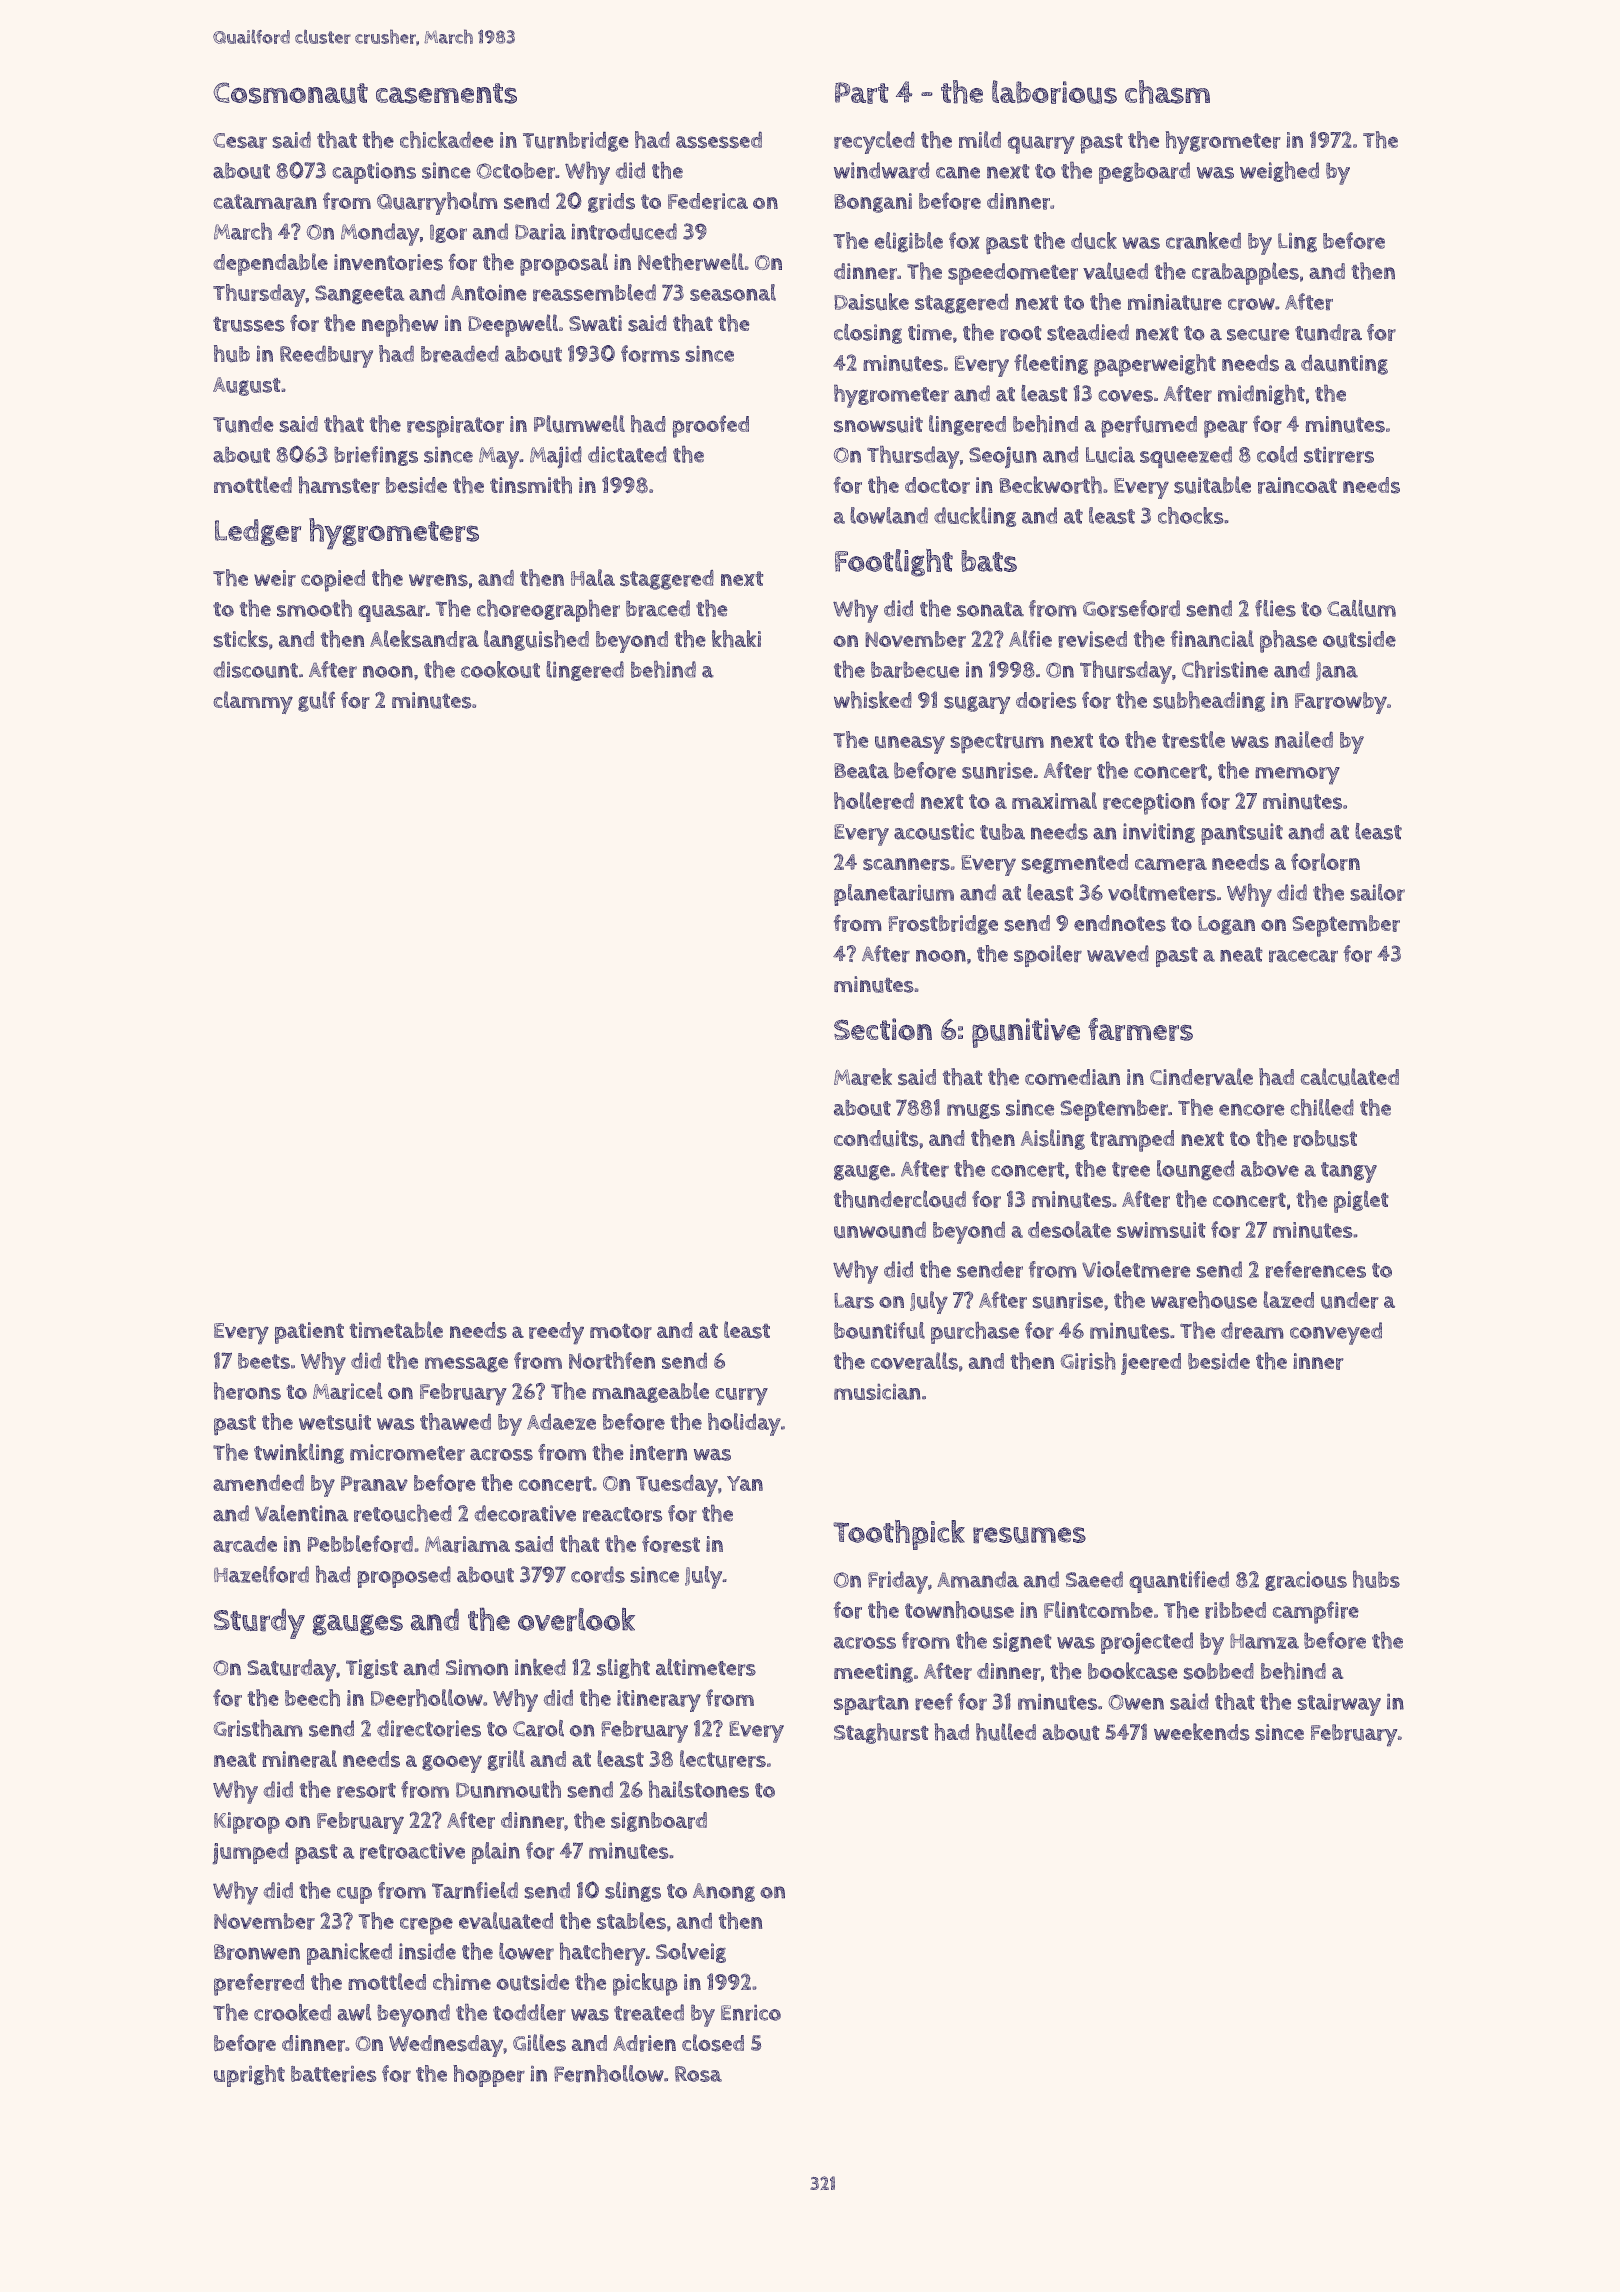 This screenshot has height=2292, width=1620. I want to click on valued, so click(1115, 271).
